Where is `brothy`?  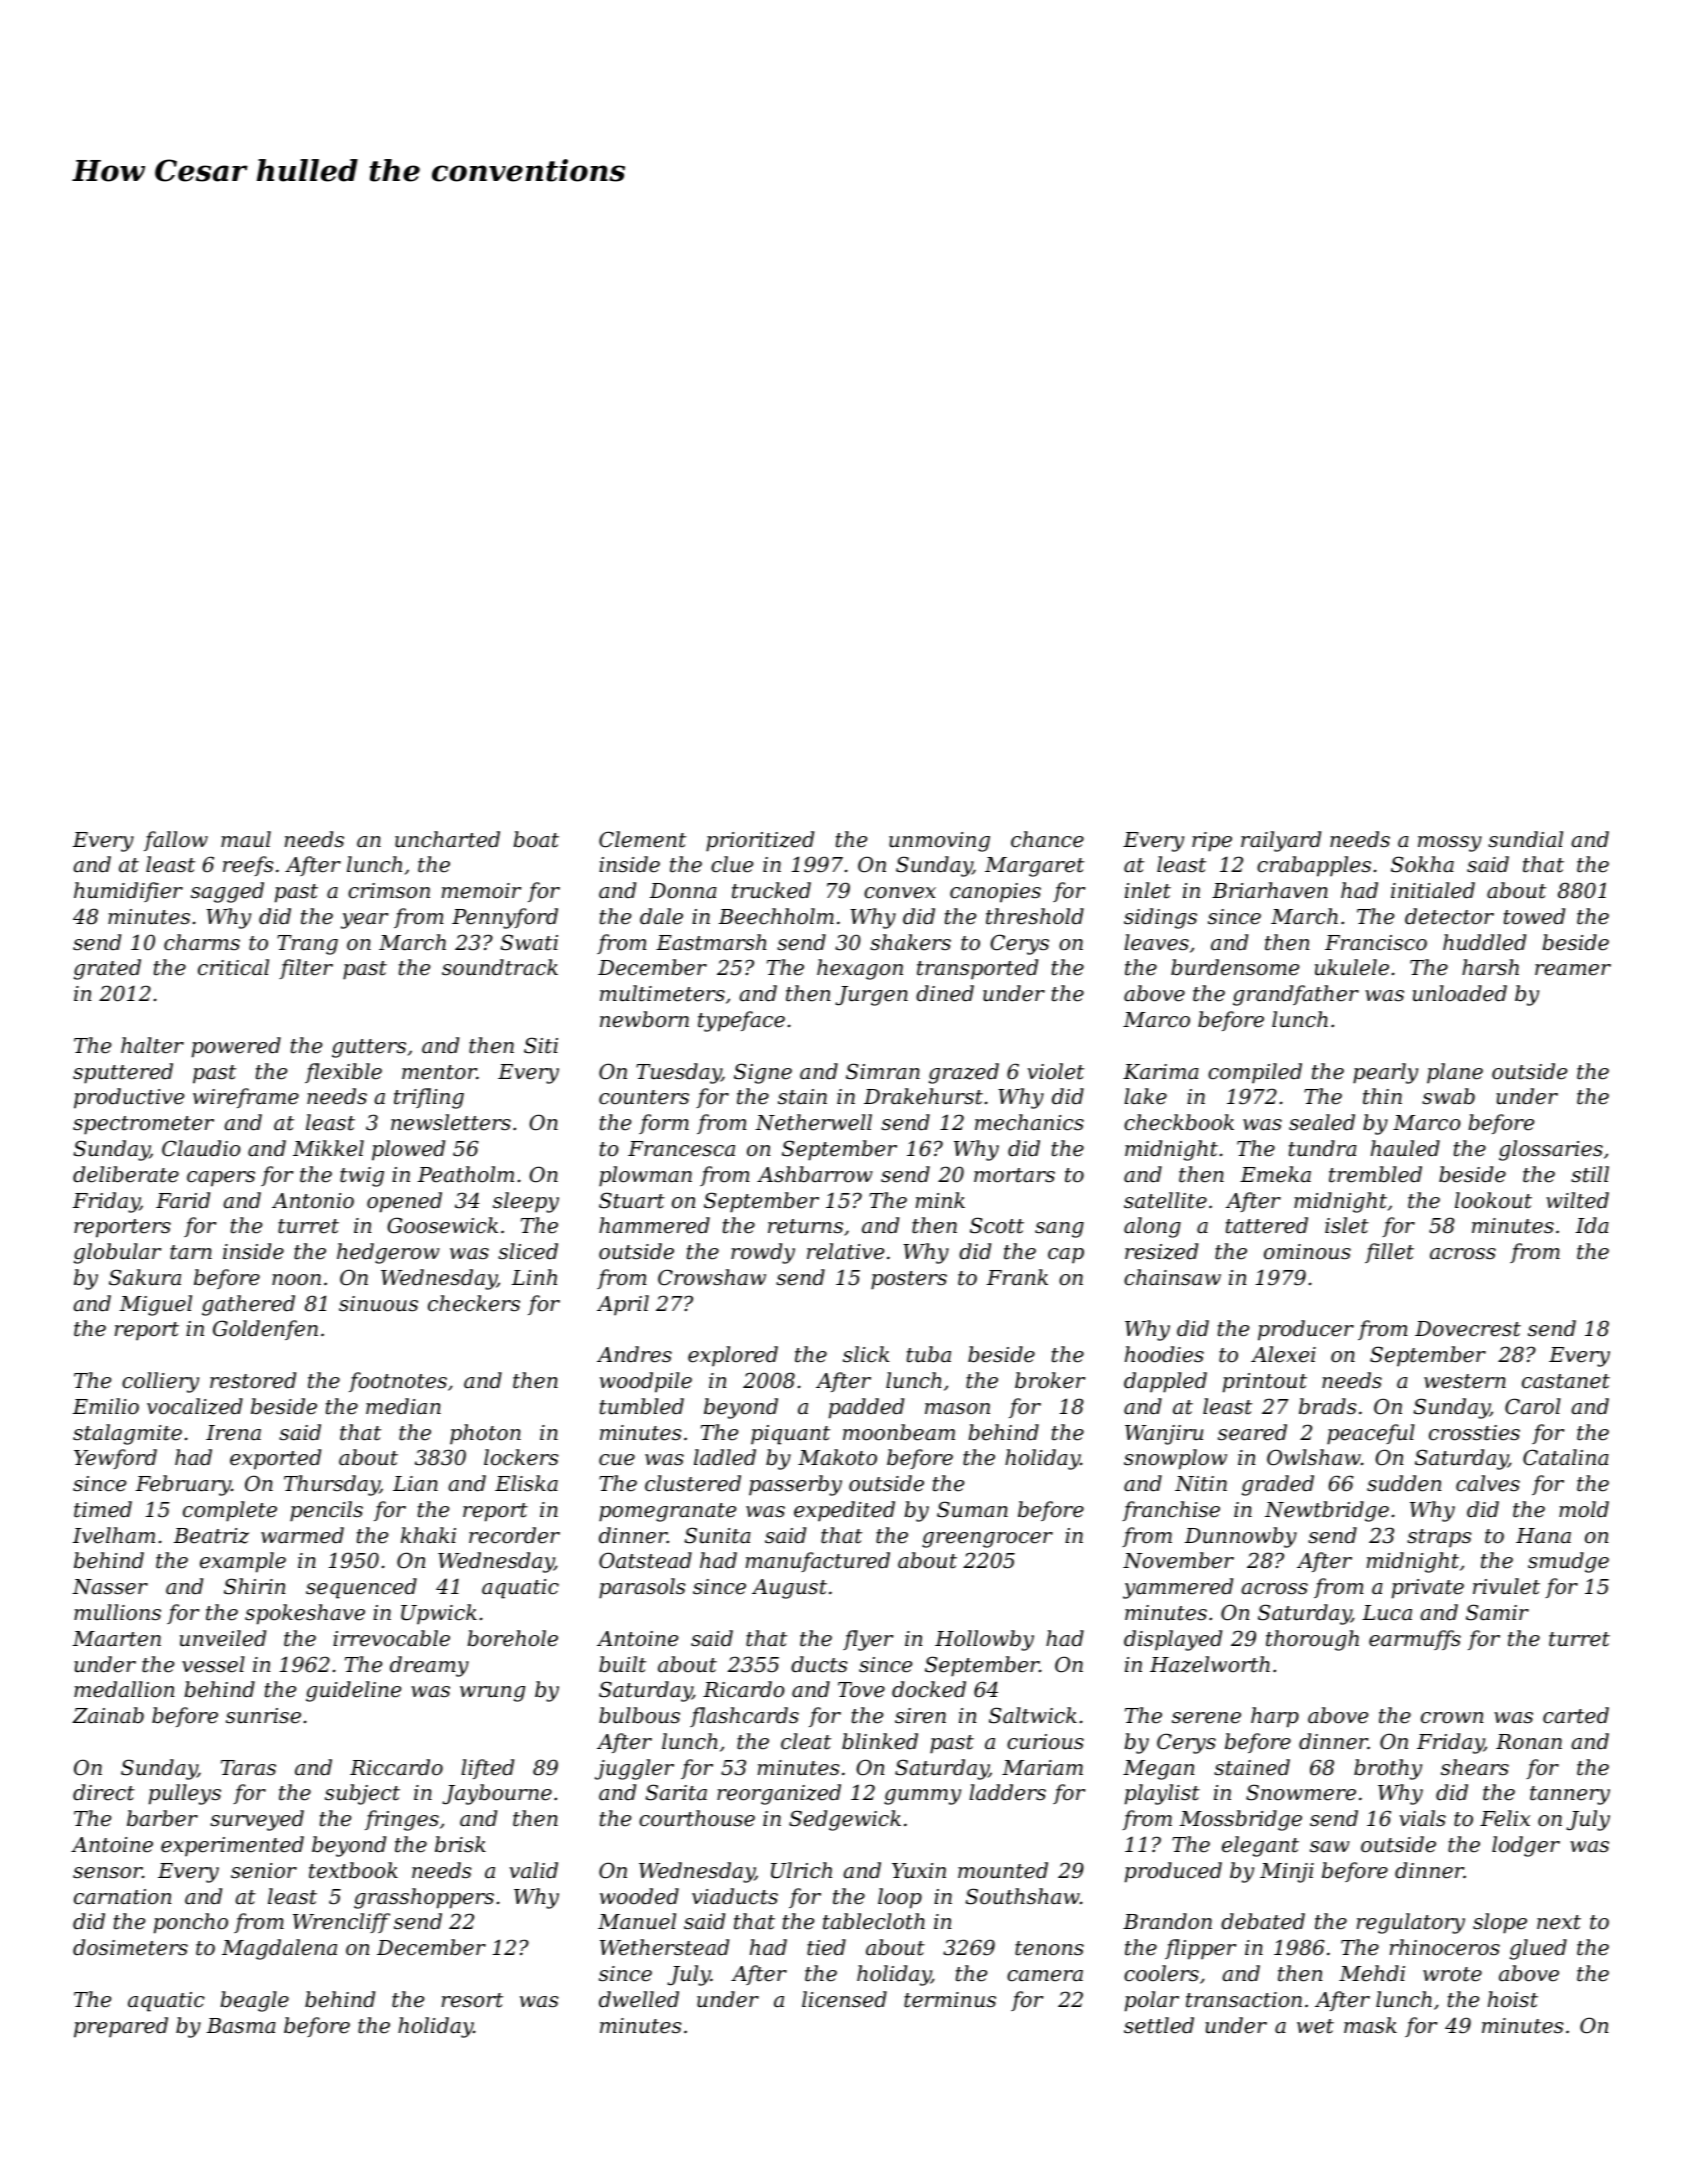
brothy is located at coordinates (1388, 1769).
